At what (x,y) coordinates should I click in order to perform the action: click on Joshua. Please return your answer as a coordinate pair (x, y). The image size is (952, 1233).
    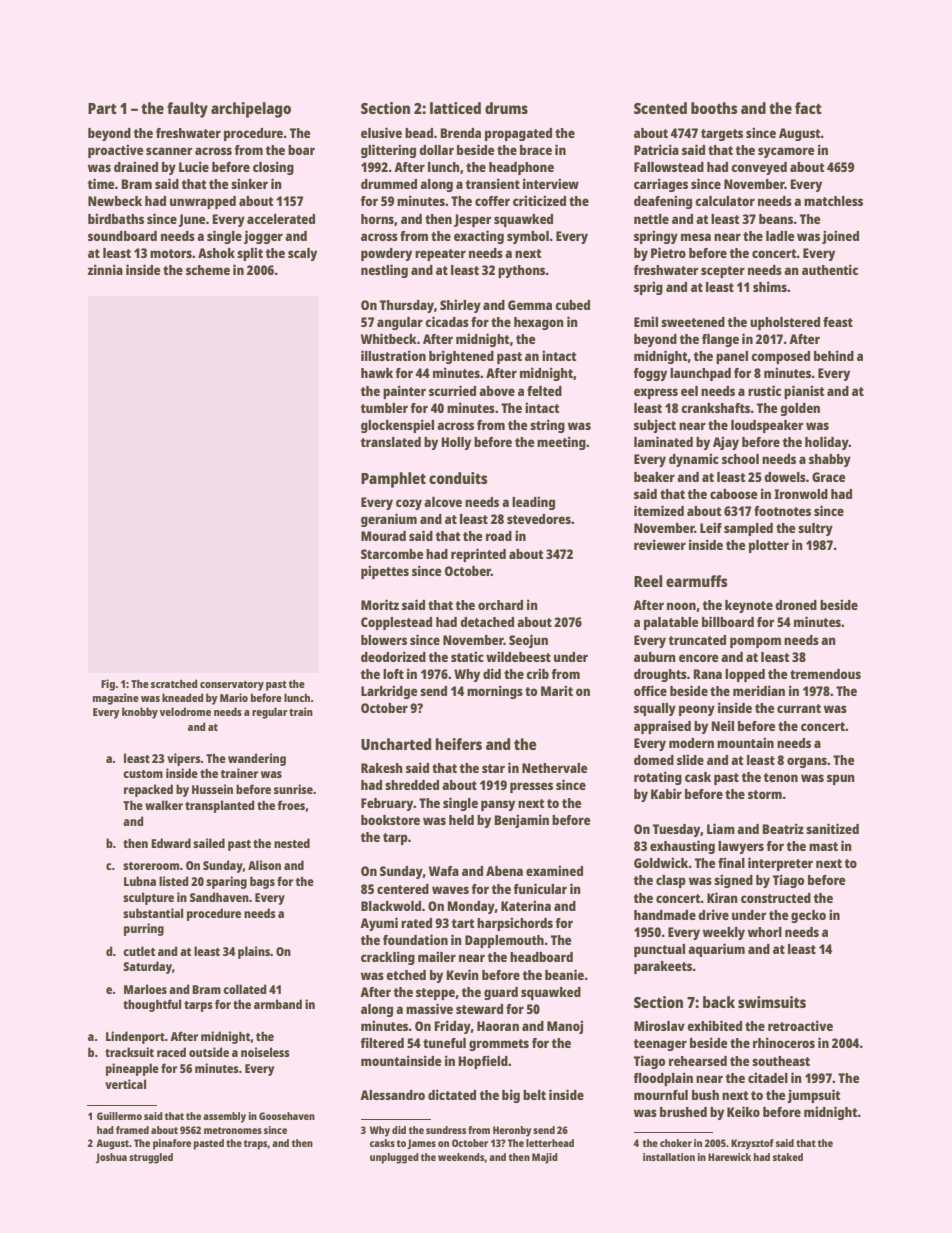
    Looking at the image, I should click on (111, 1158).
